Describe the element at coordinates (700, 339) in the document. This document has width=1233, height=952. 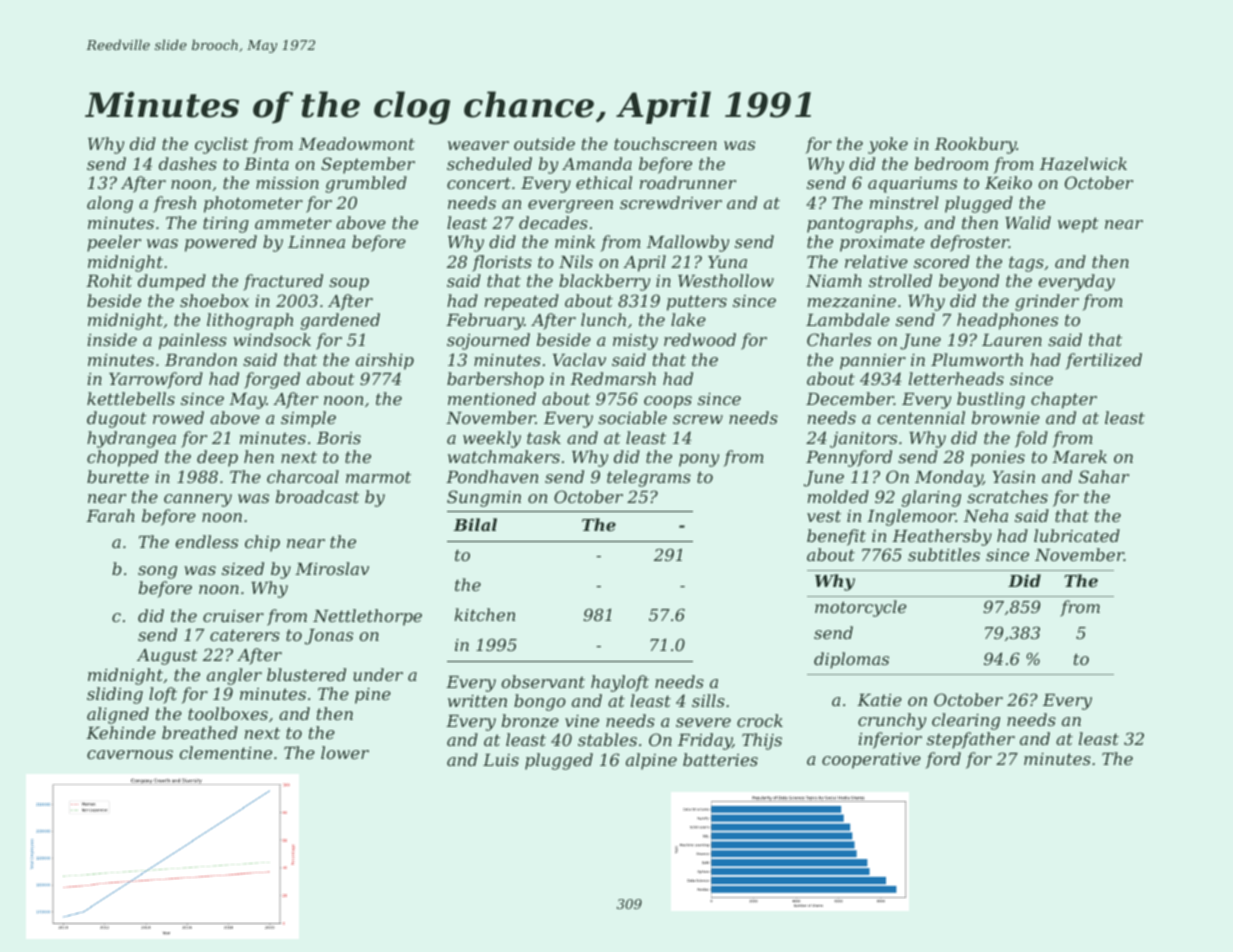
I see `redwood` at that location.
